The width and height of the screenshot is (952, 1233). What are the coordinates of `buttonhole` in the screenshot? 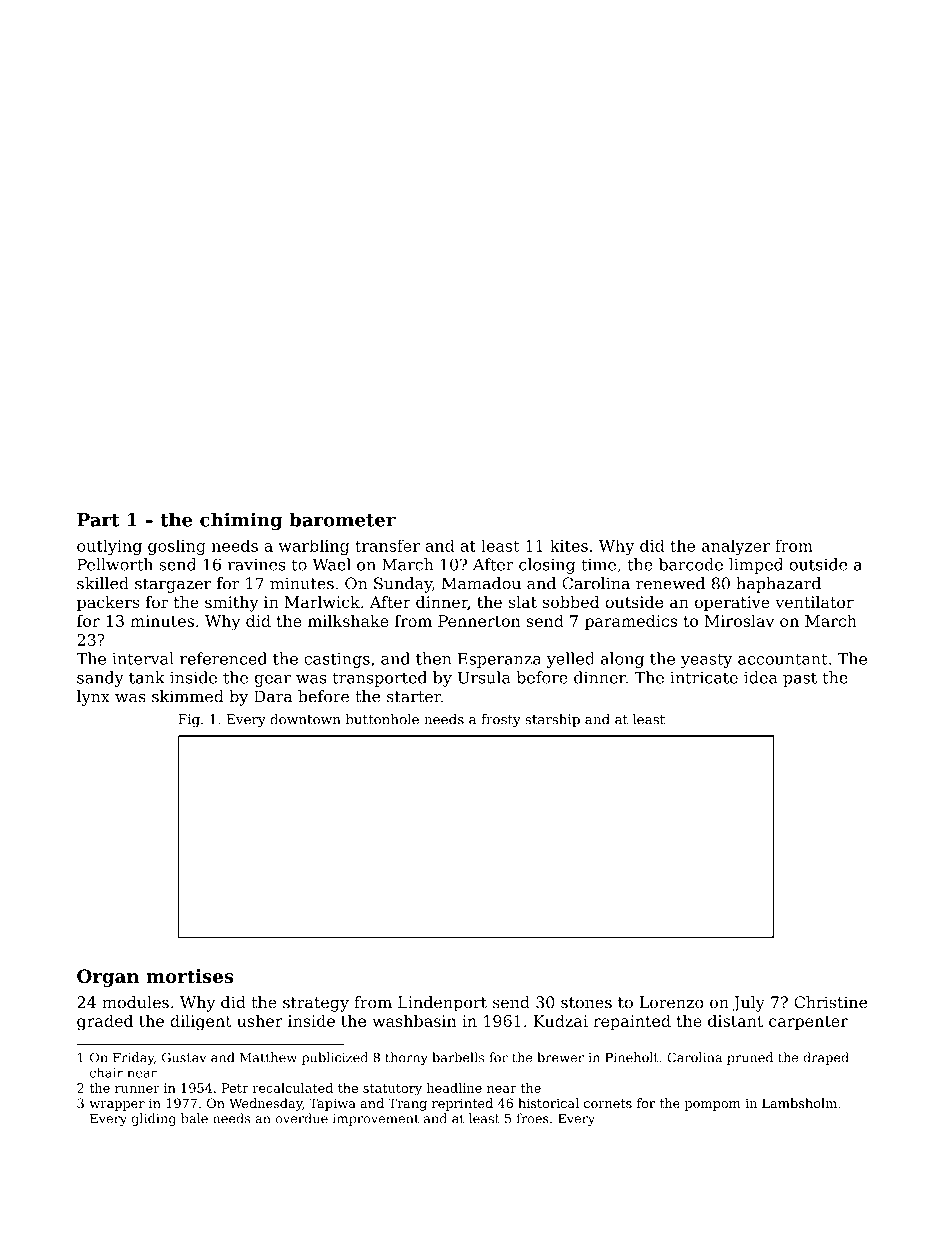 It's located at (382, 719).
